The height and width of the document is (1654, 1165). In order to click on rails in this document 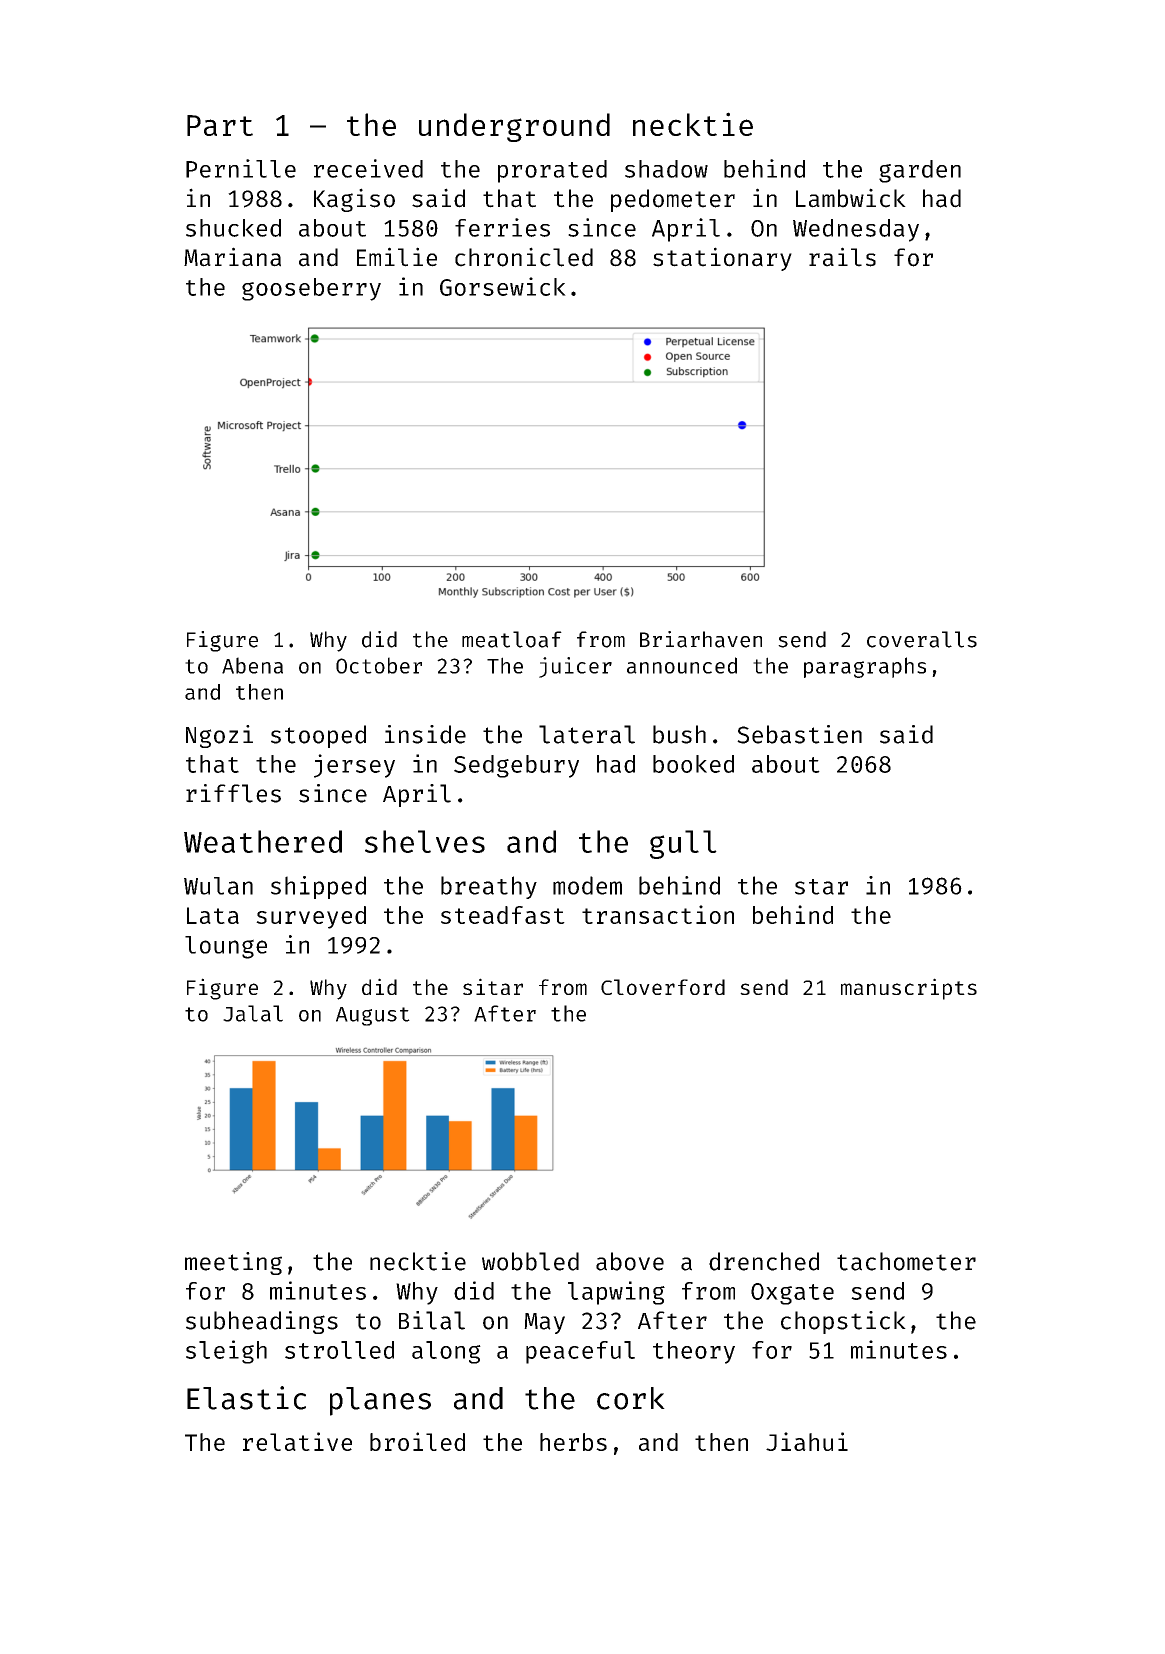, I will do `click(842, 257)`.
